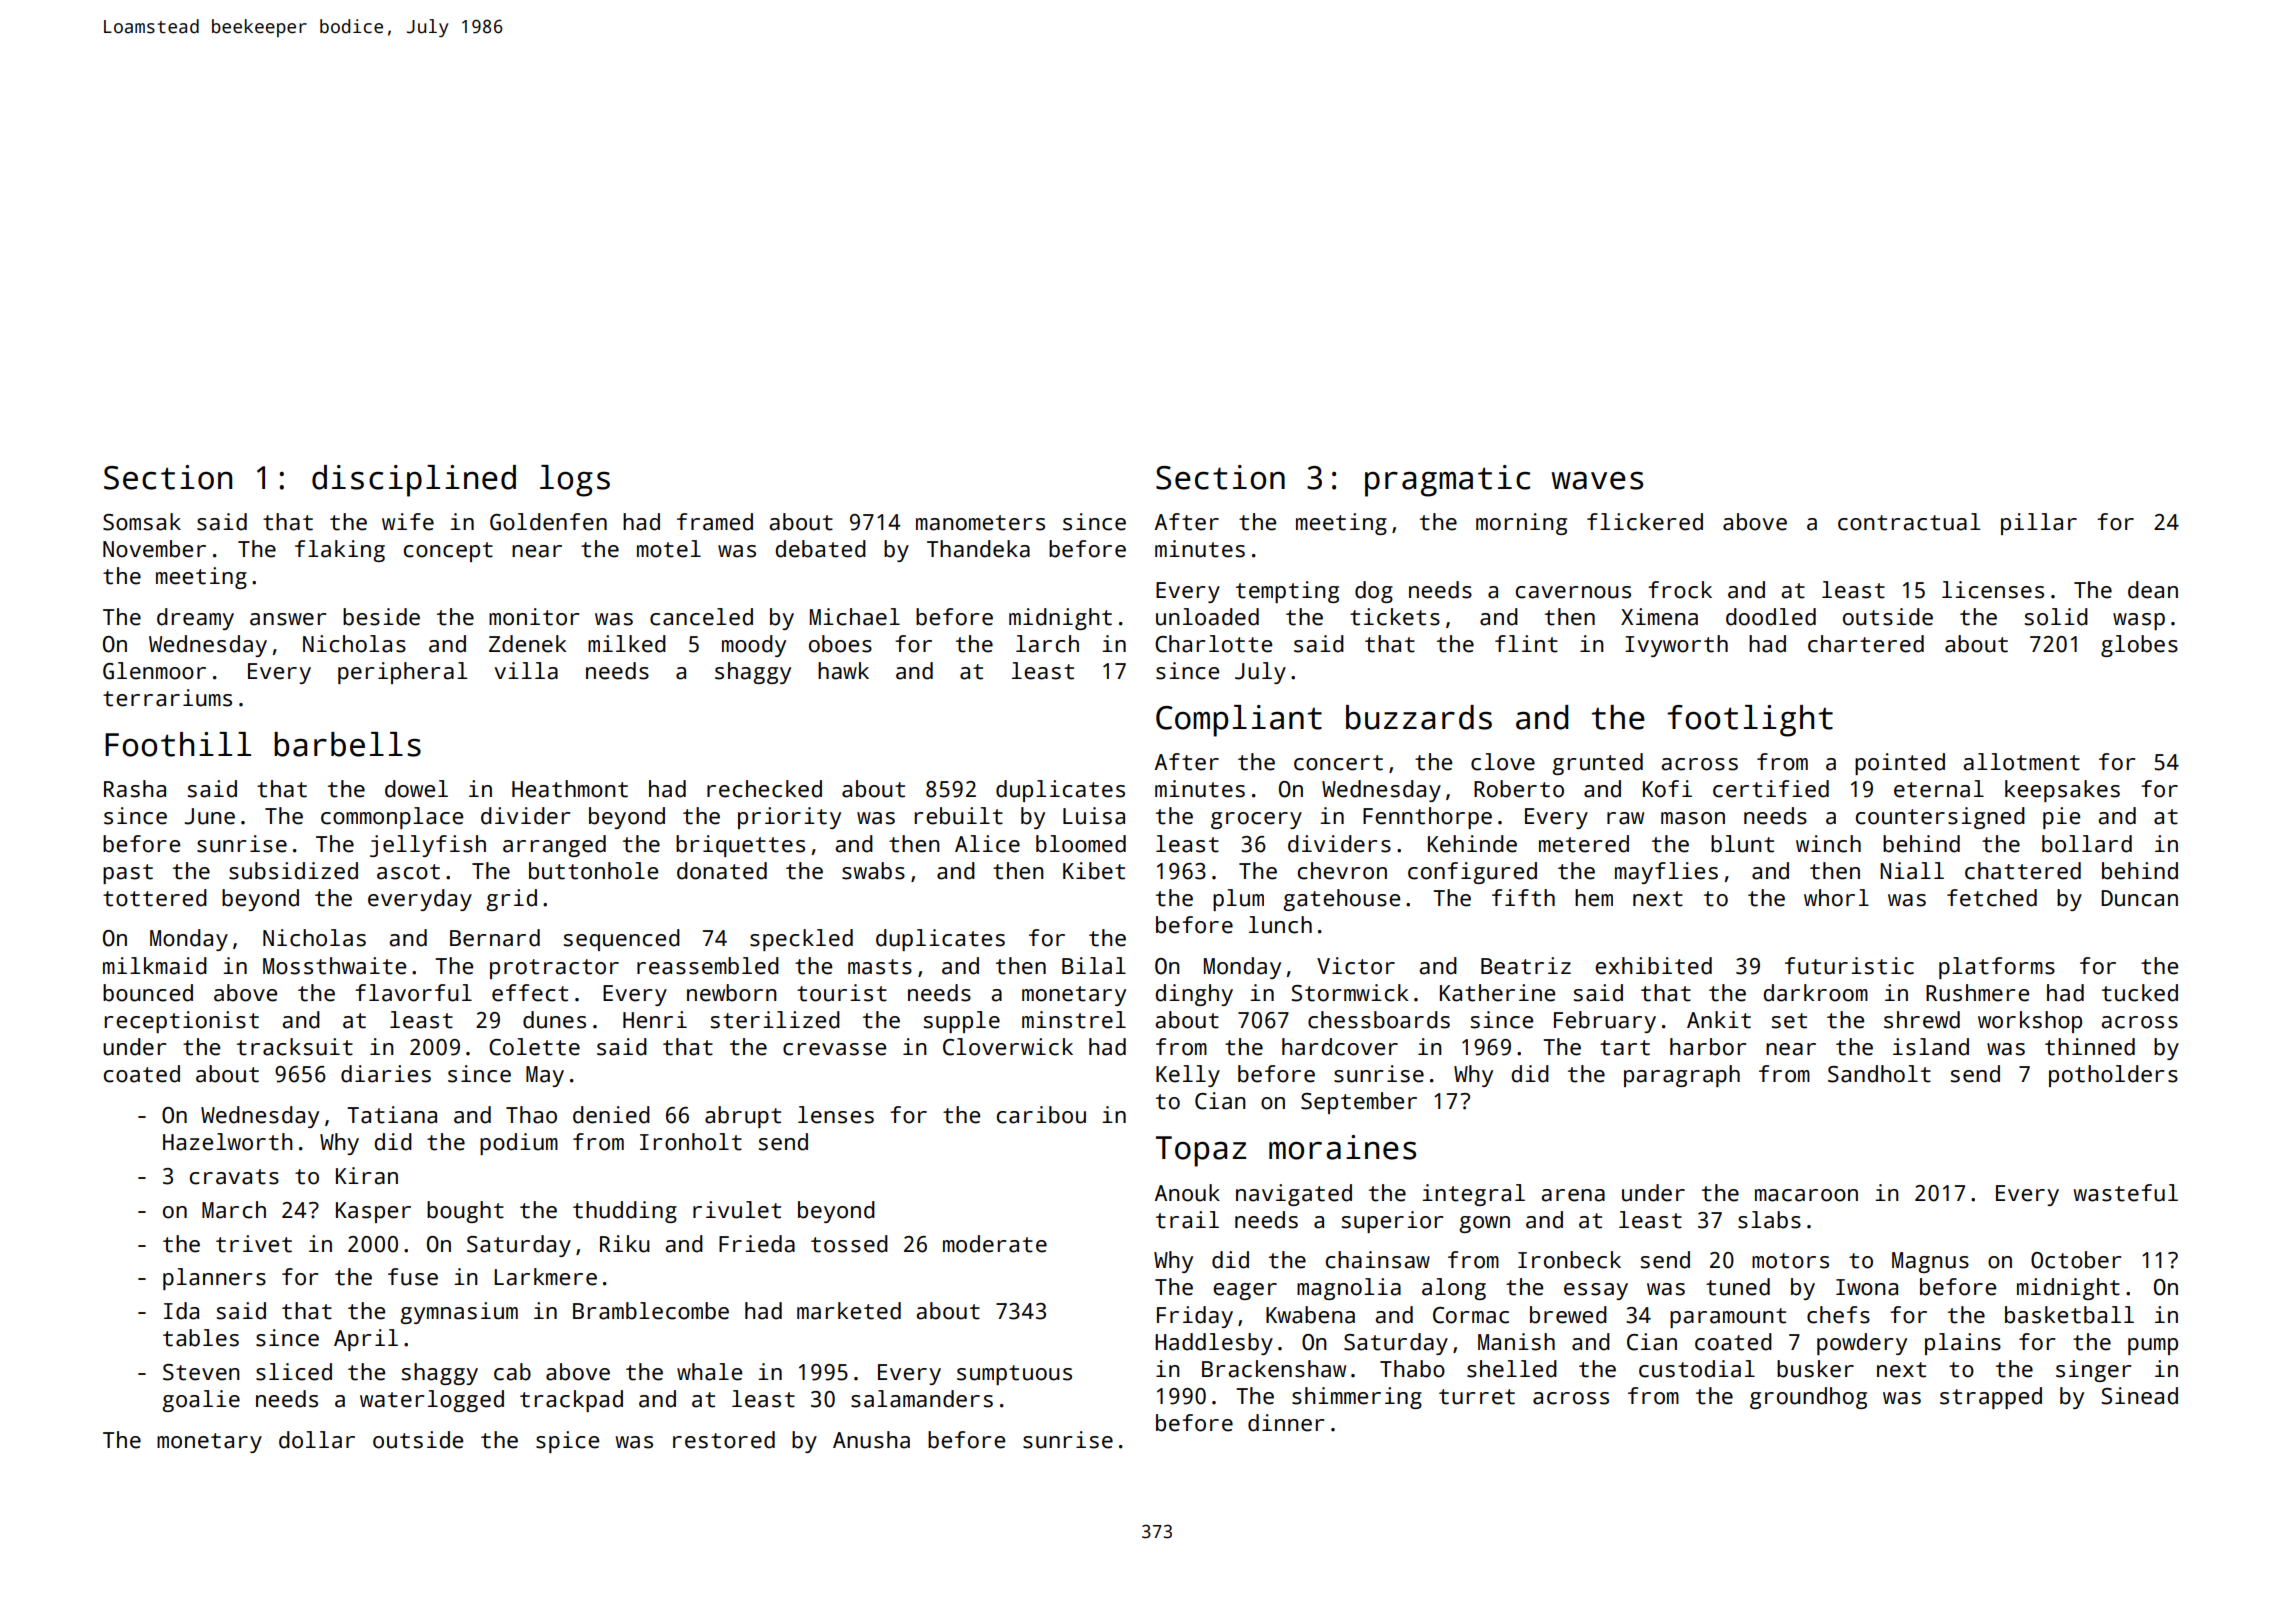  What do you see at coordinates (1866, 644) in the screenshot?
I see `chartered` at bounding box center [1866, 644].
